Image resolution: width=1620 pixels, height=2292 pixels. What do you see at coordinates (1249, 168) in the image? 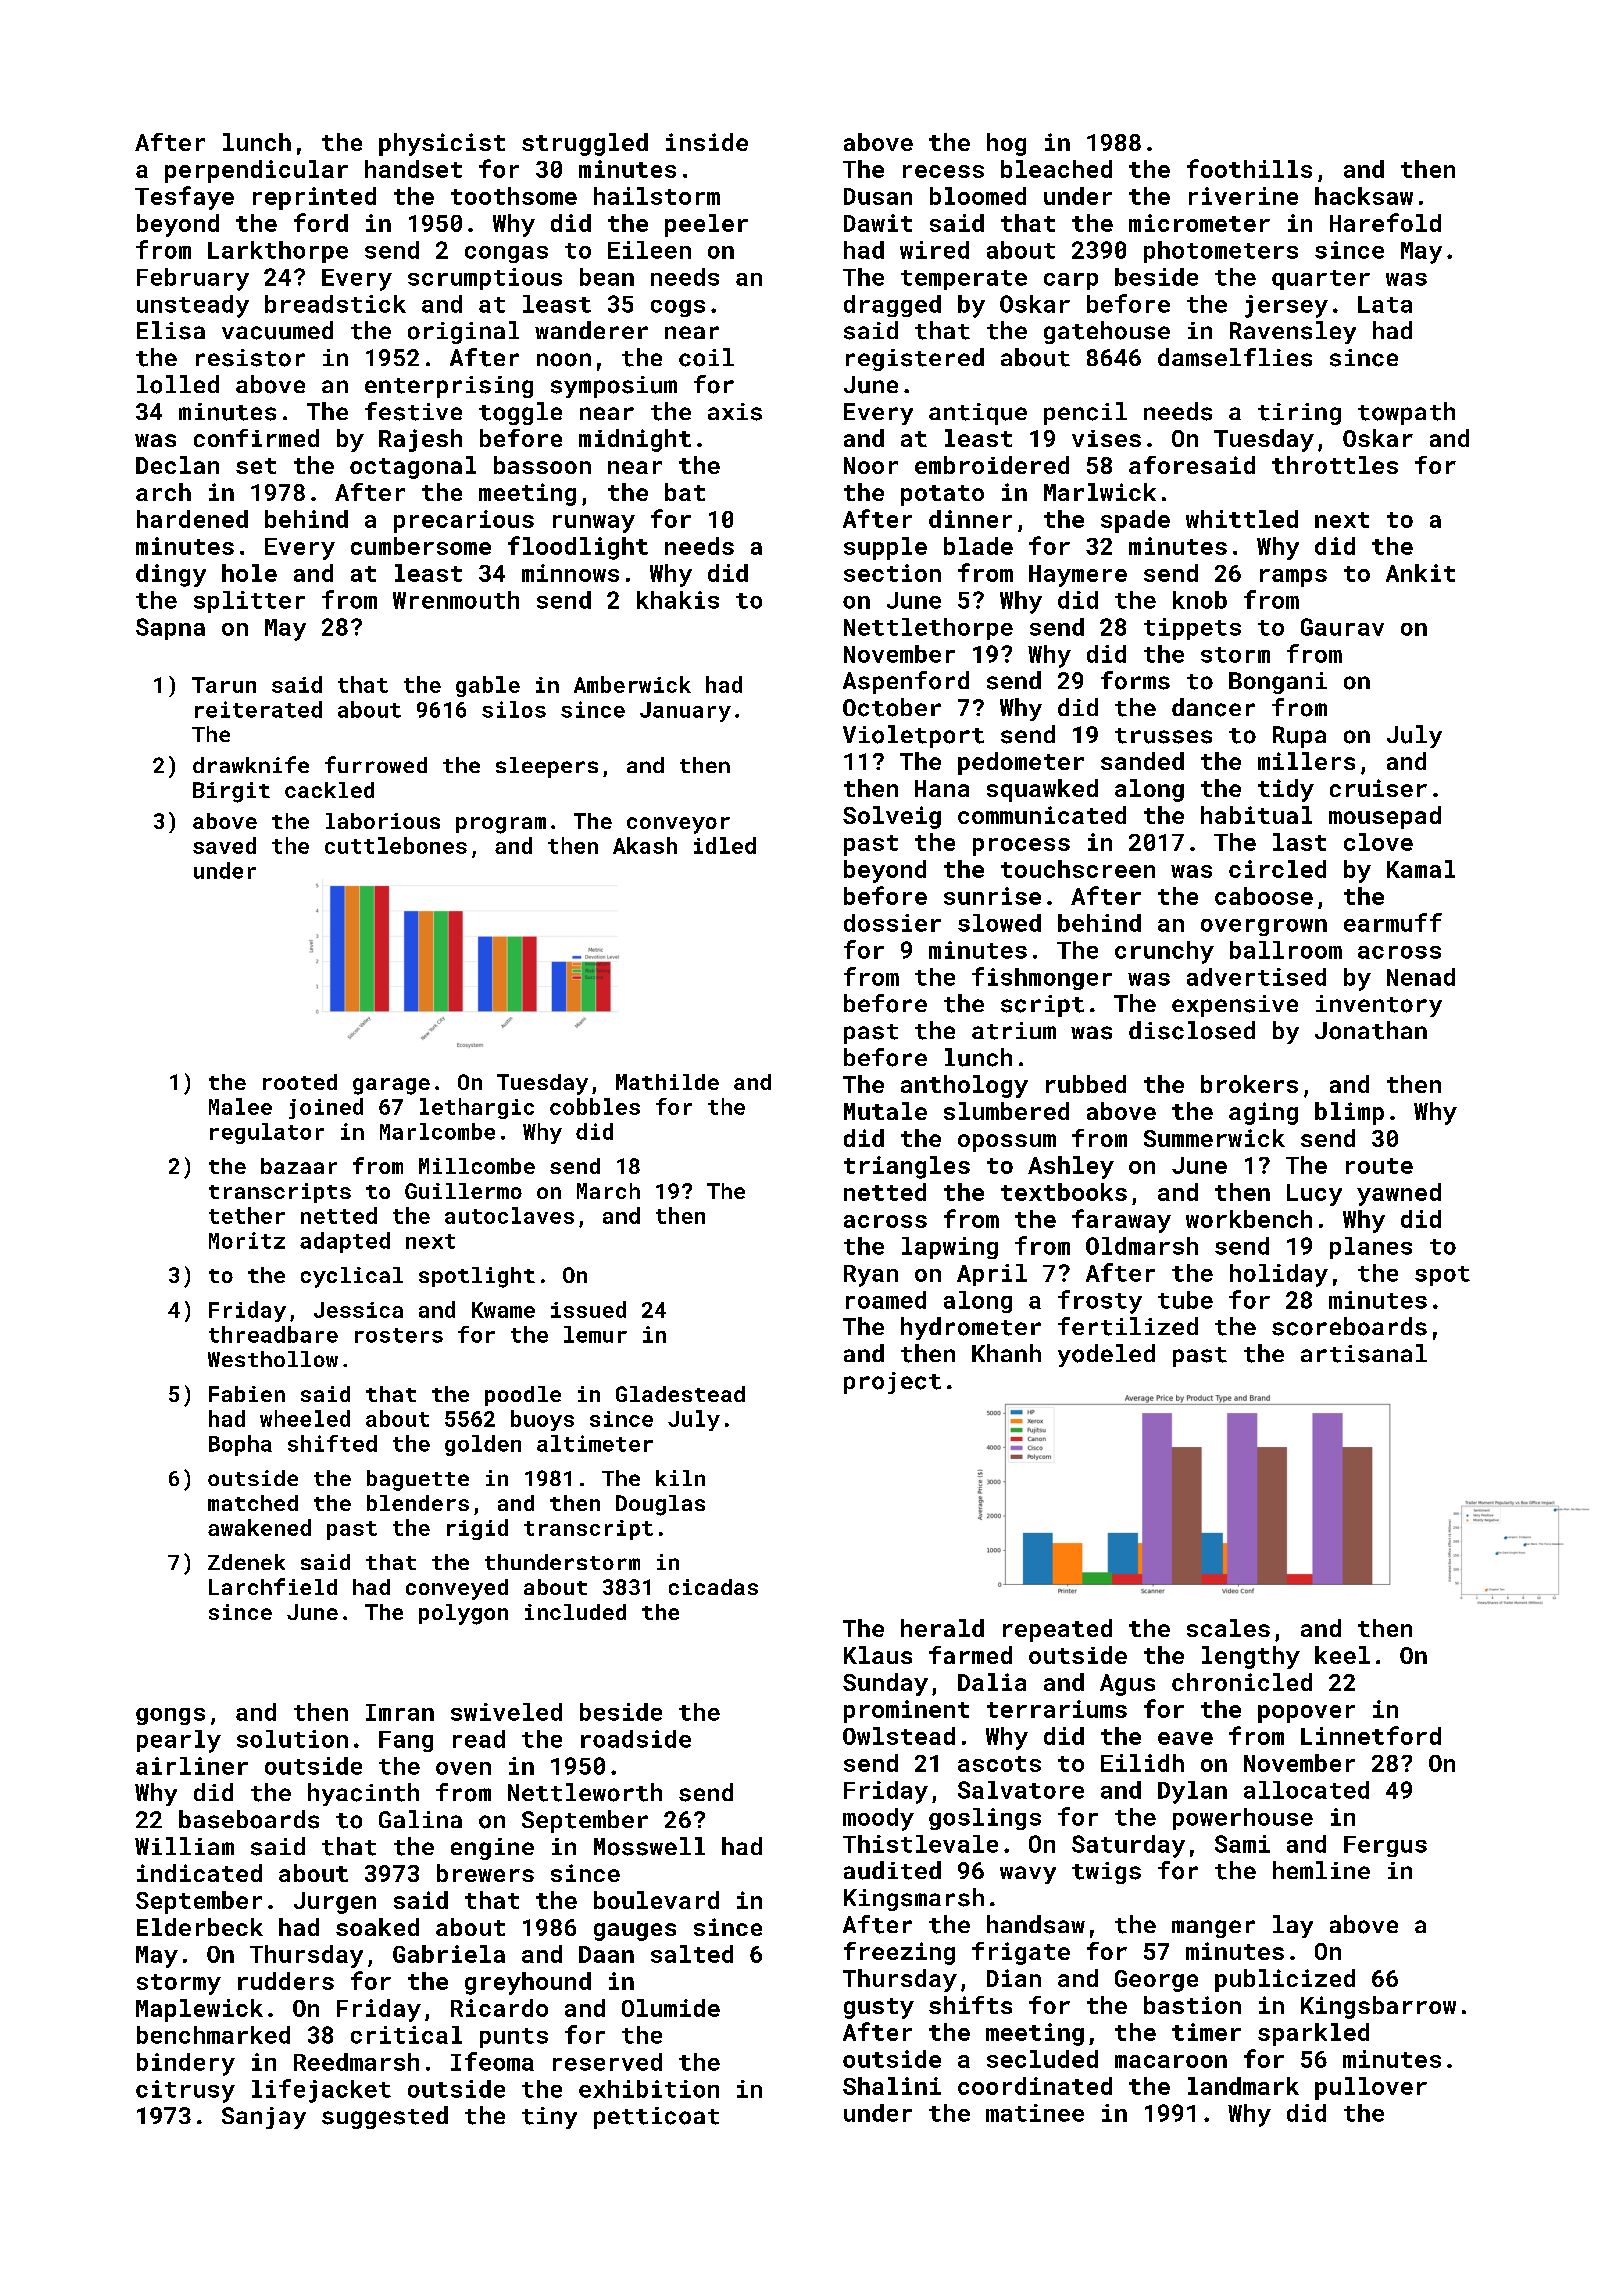
I see `foothills` at bounding box center [1249, 168].
